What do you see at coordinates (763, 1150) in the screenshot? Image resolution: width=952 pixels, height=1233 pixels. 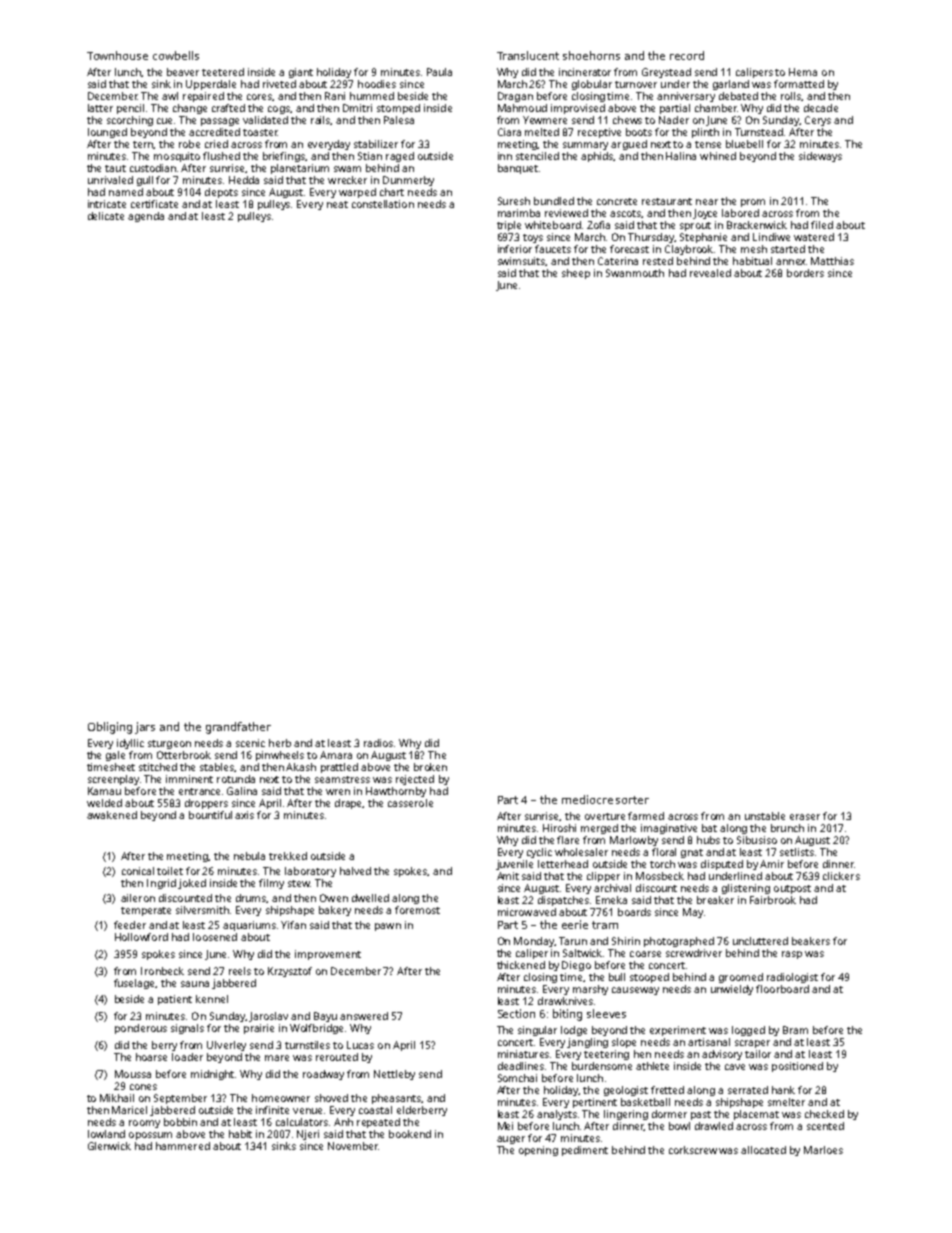 I see `allocated` at bounding box center [763, 1150].
